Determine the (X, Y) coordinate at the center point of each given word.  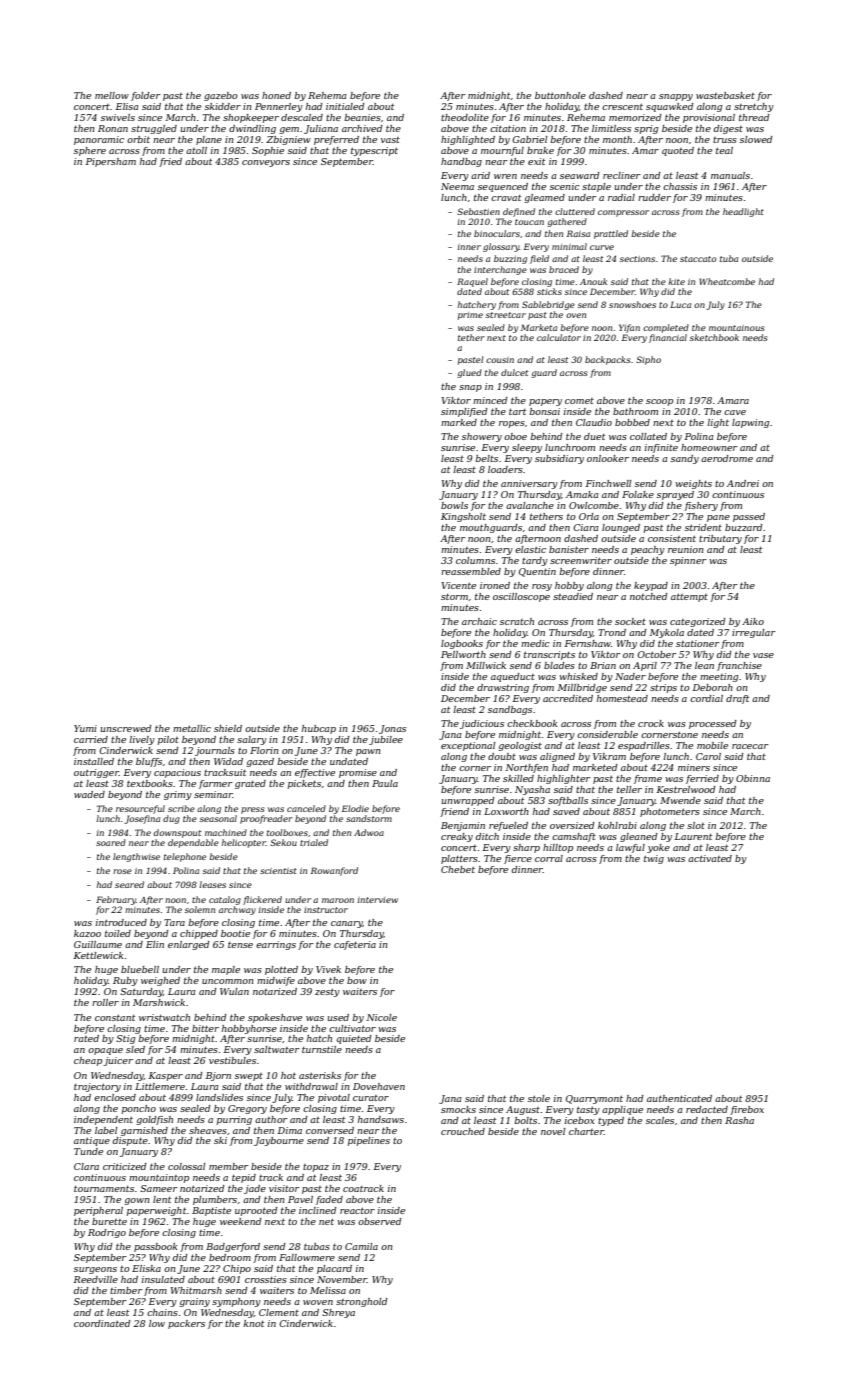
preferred (336, 140)
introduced (121, 922)
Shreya (338, 1313)
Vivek (328, 969)
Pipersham (111, 162)
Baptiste (211, 1211)
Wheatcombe (727, 281)
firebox (747, 1110)
